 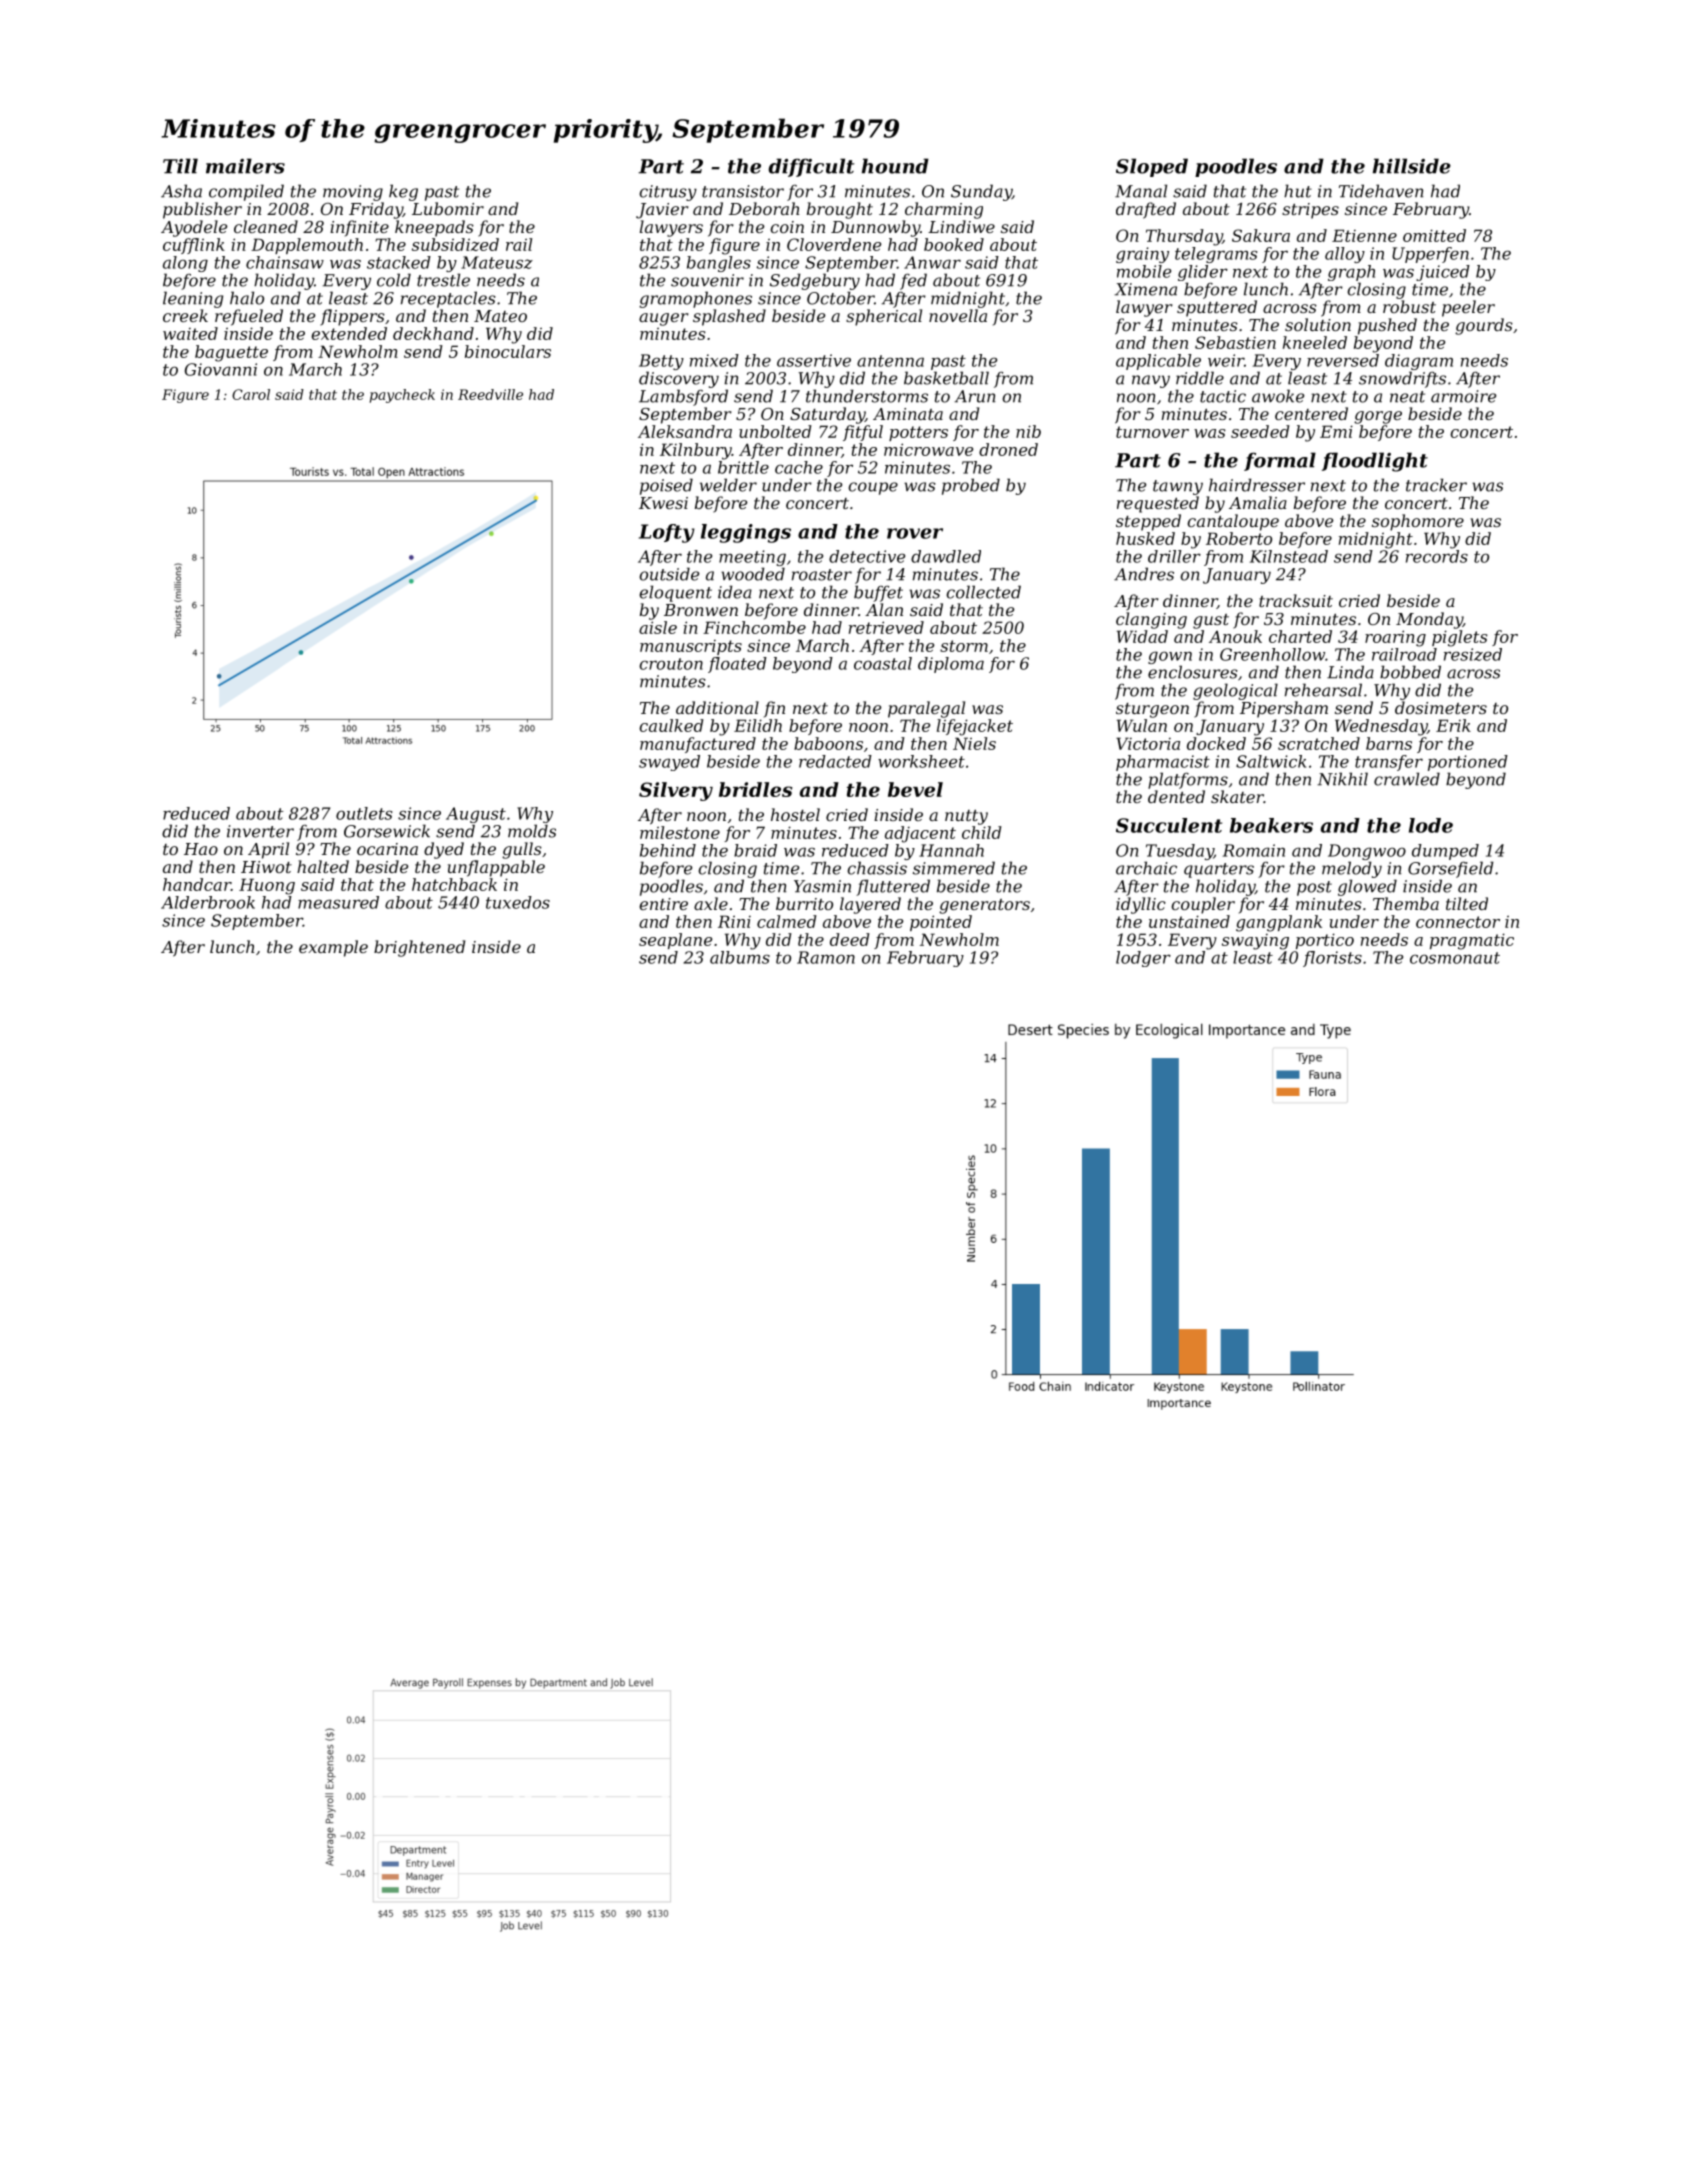 I want to click on receptacles, so click(x=448, y=299).
